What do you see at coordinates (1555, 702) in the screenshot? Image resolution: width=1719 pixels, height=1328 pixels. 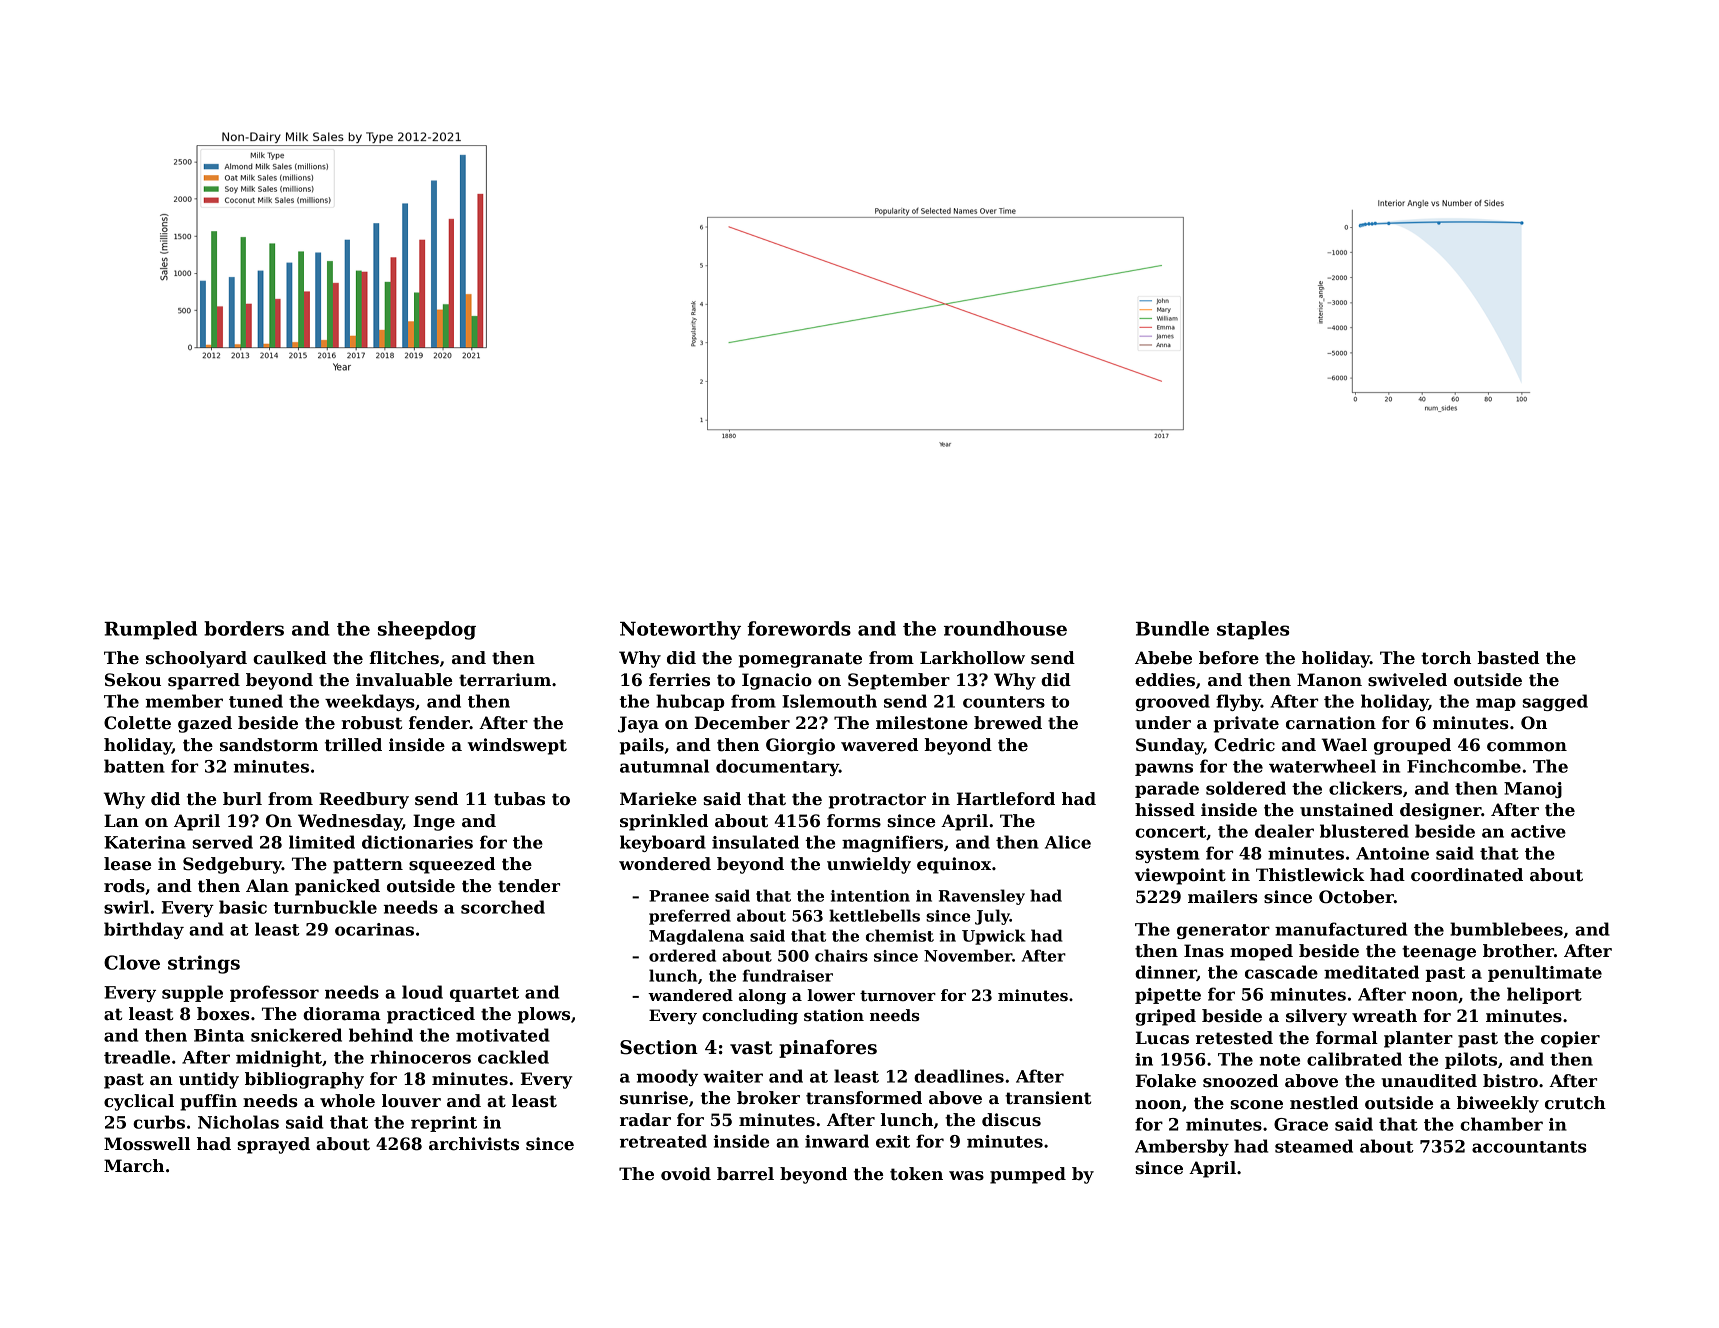 I see `sagged` at bounding box center [1555, 702].
